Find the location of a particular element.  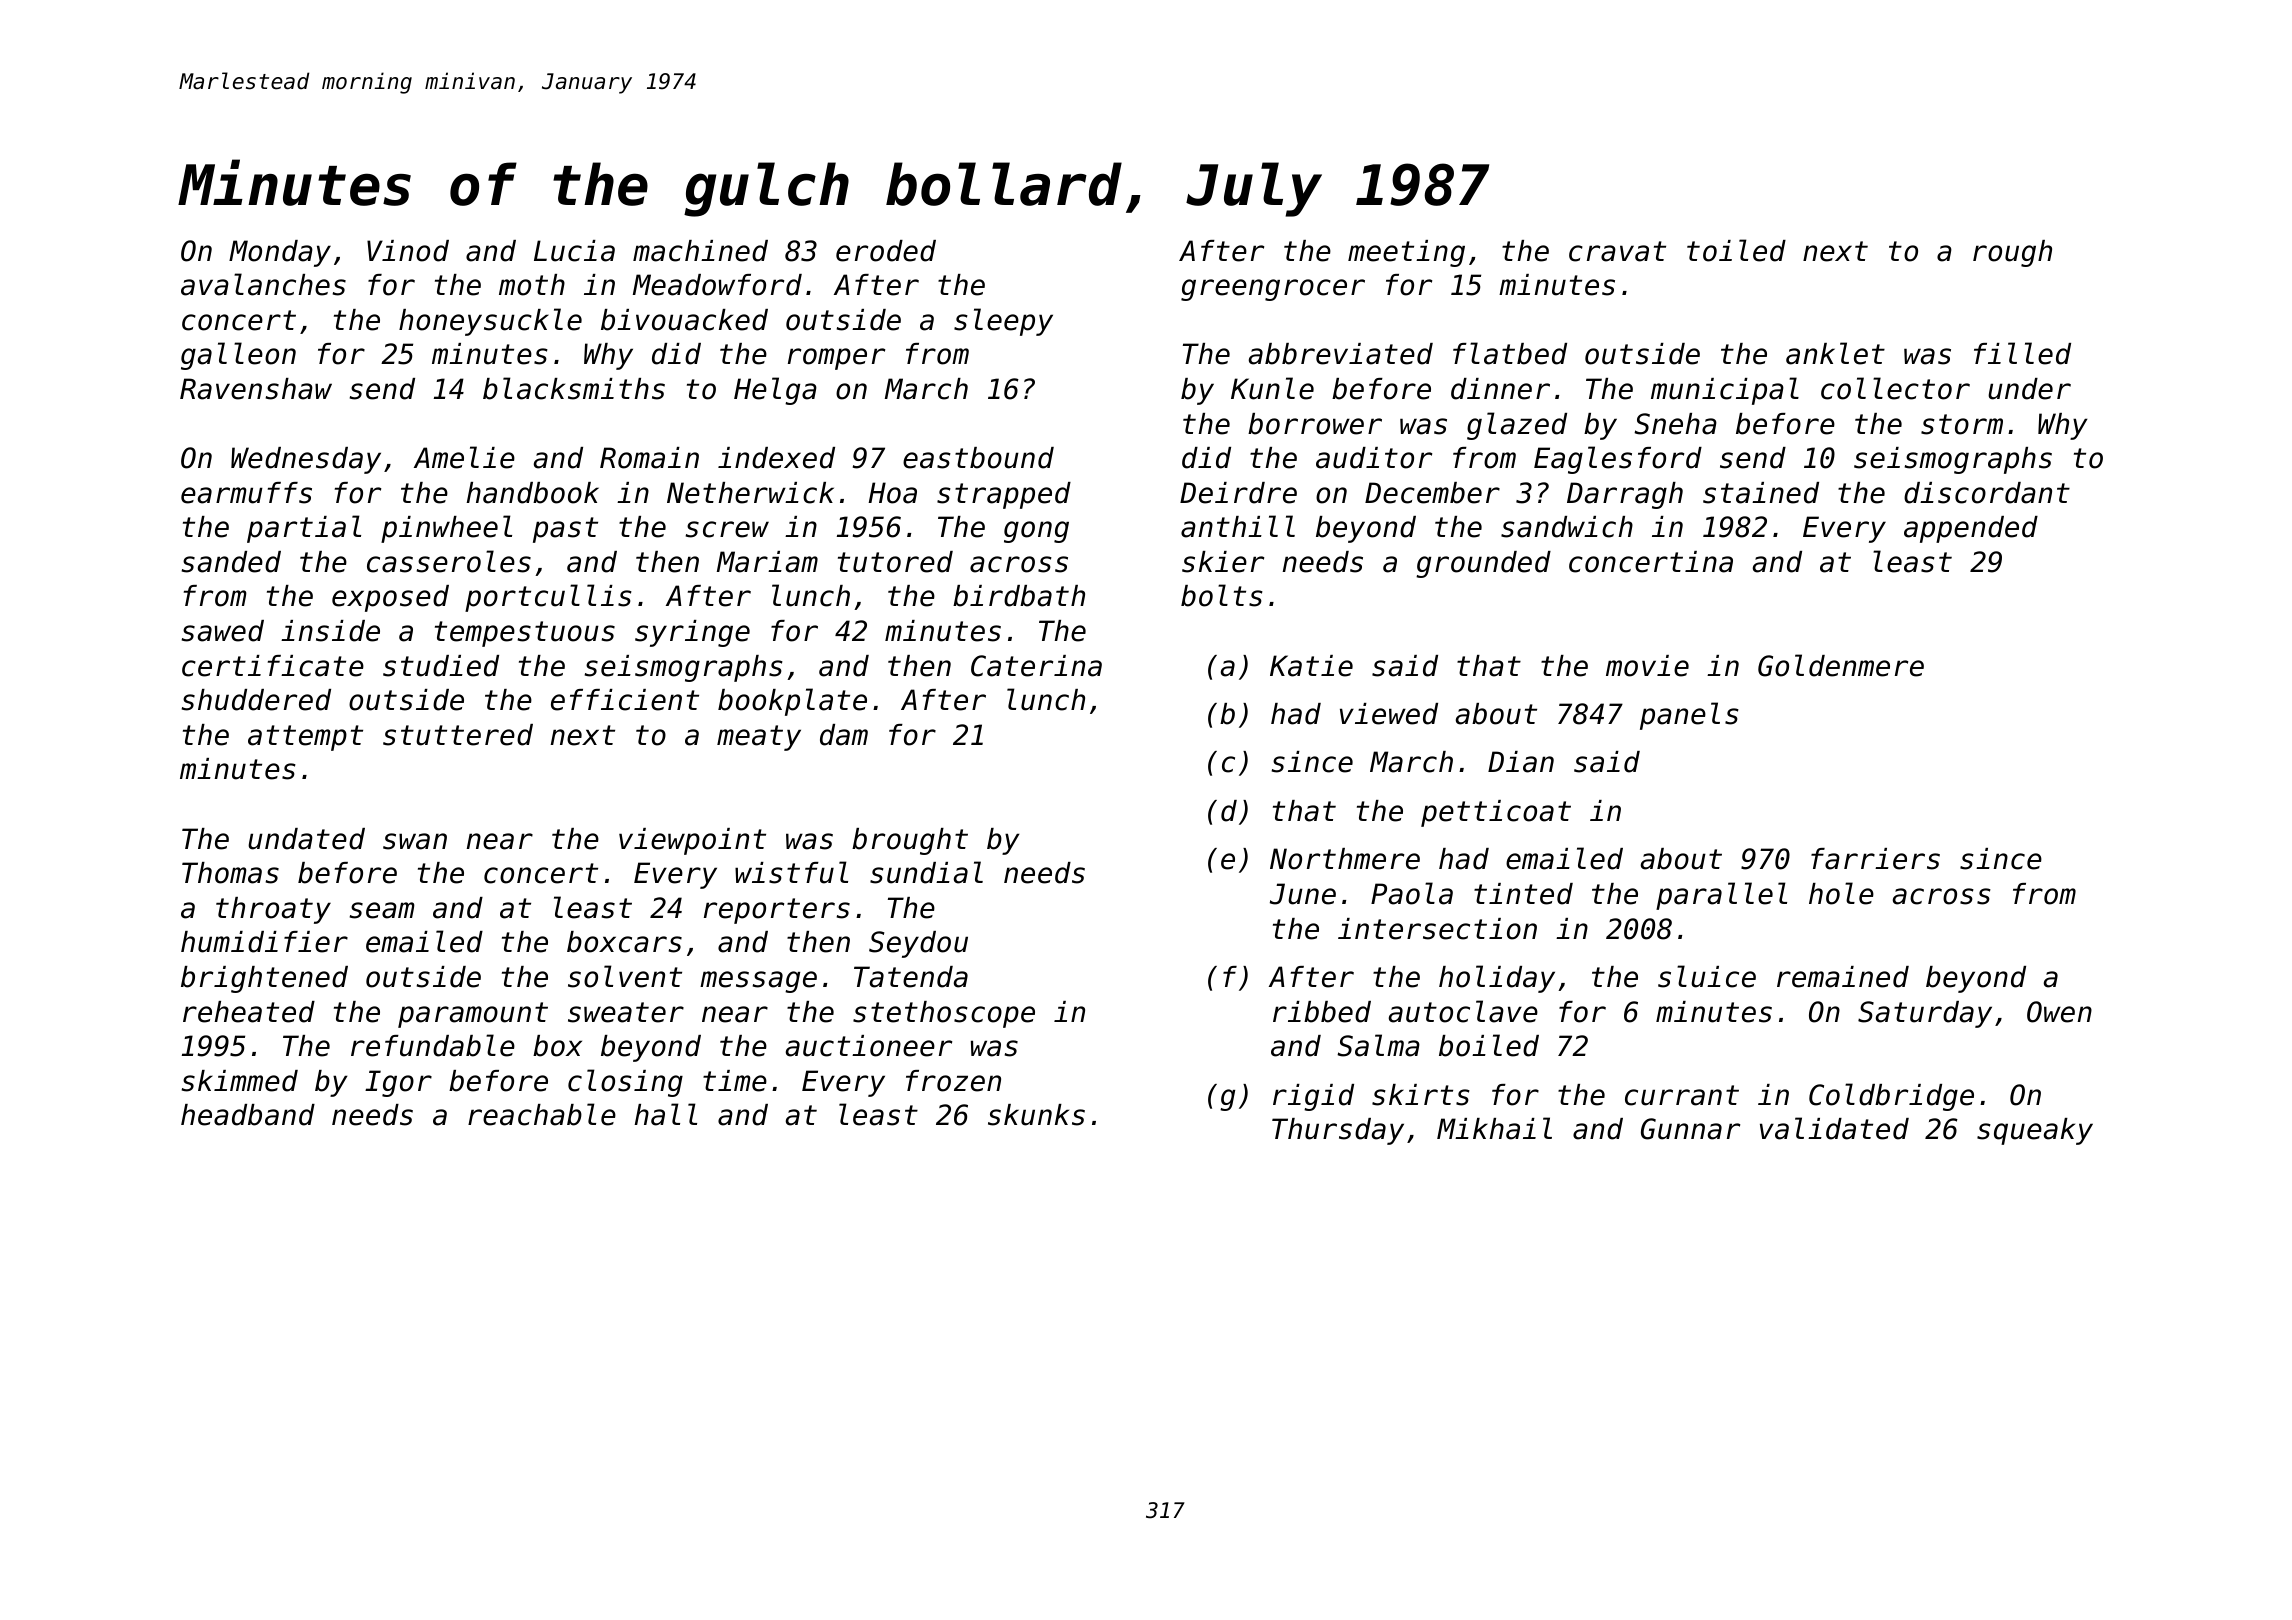

panels is located at coordinates (1689, 716).
